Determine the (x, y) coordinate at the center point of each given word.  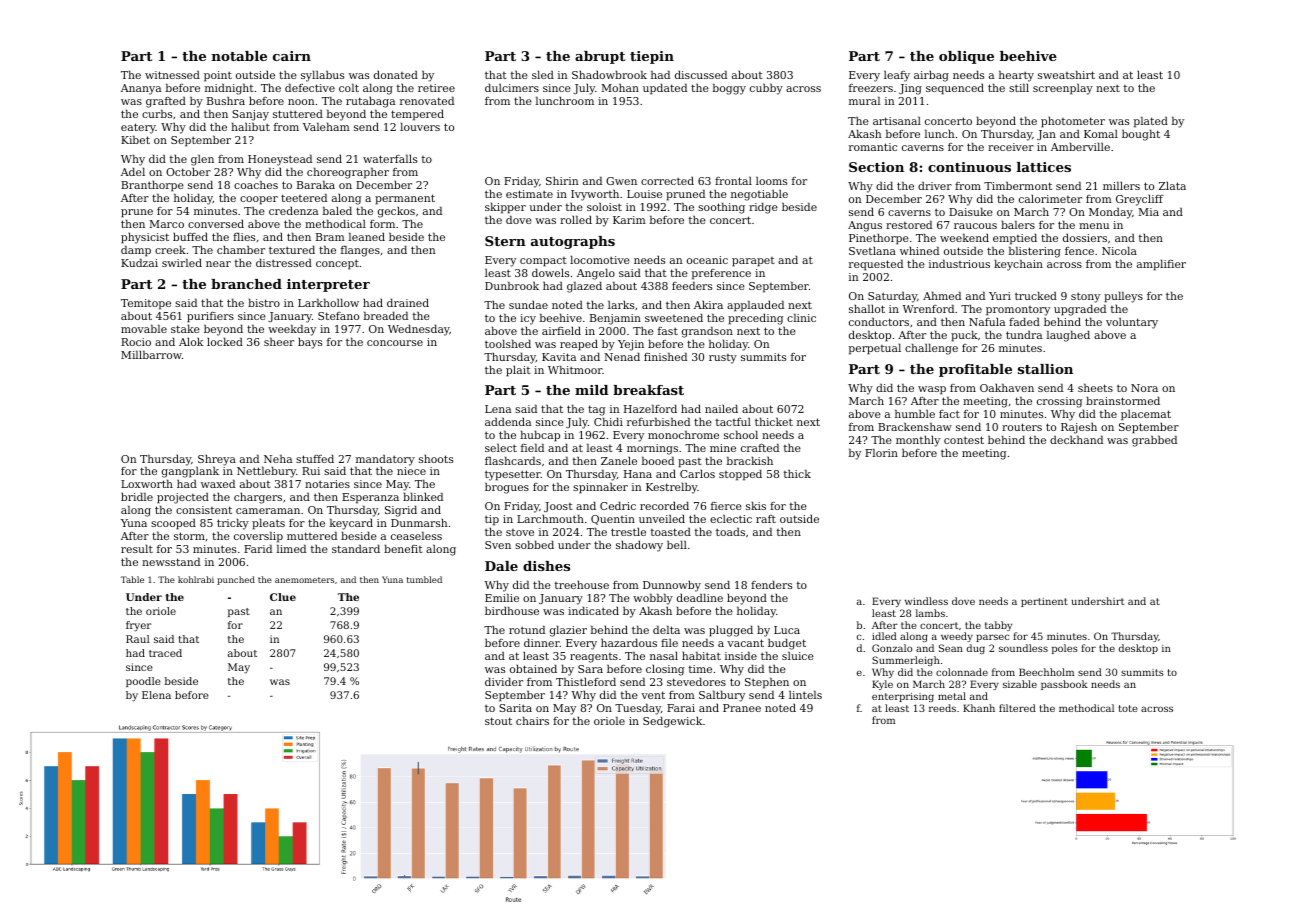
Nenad (622, 356)
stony (1085, 297)
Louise (644, 194)
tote (1128, 708)
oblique (966, 57)
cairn (292, 56)
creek (170, 249)
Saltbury (722, 696)
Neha (278, 458)
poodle (143, 682)
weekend (964, 237)
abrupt (600, 57)
